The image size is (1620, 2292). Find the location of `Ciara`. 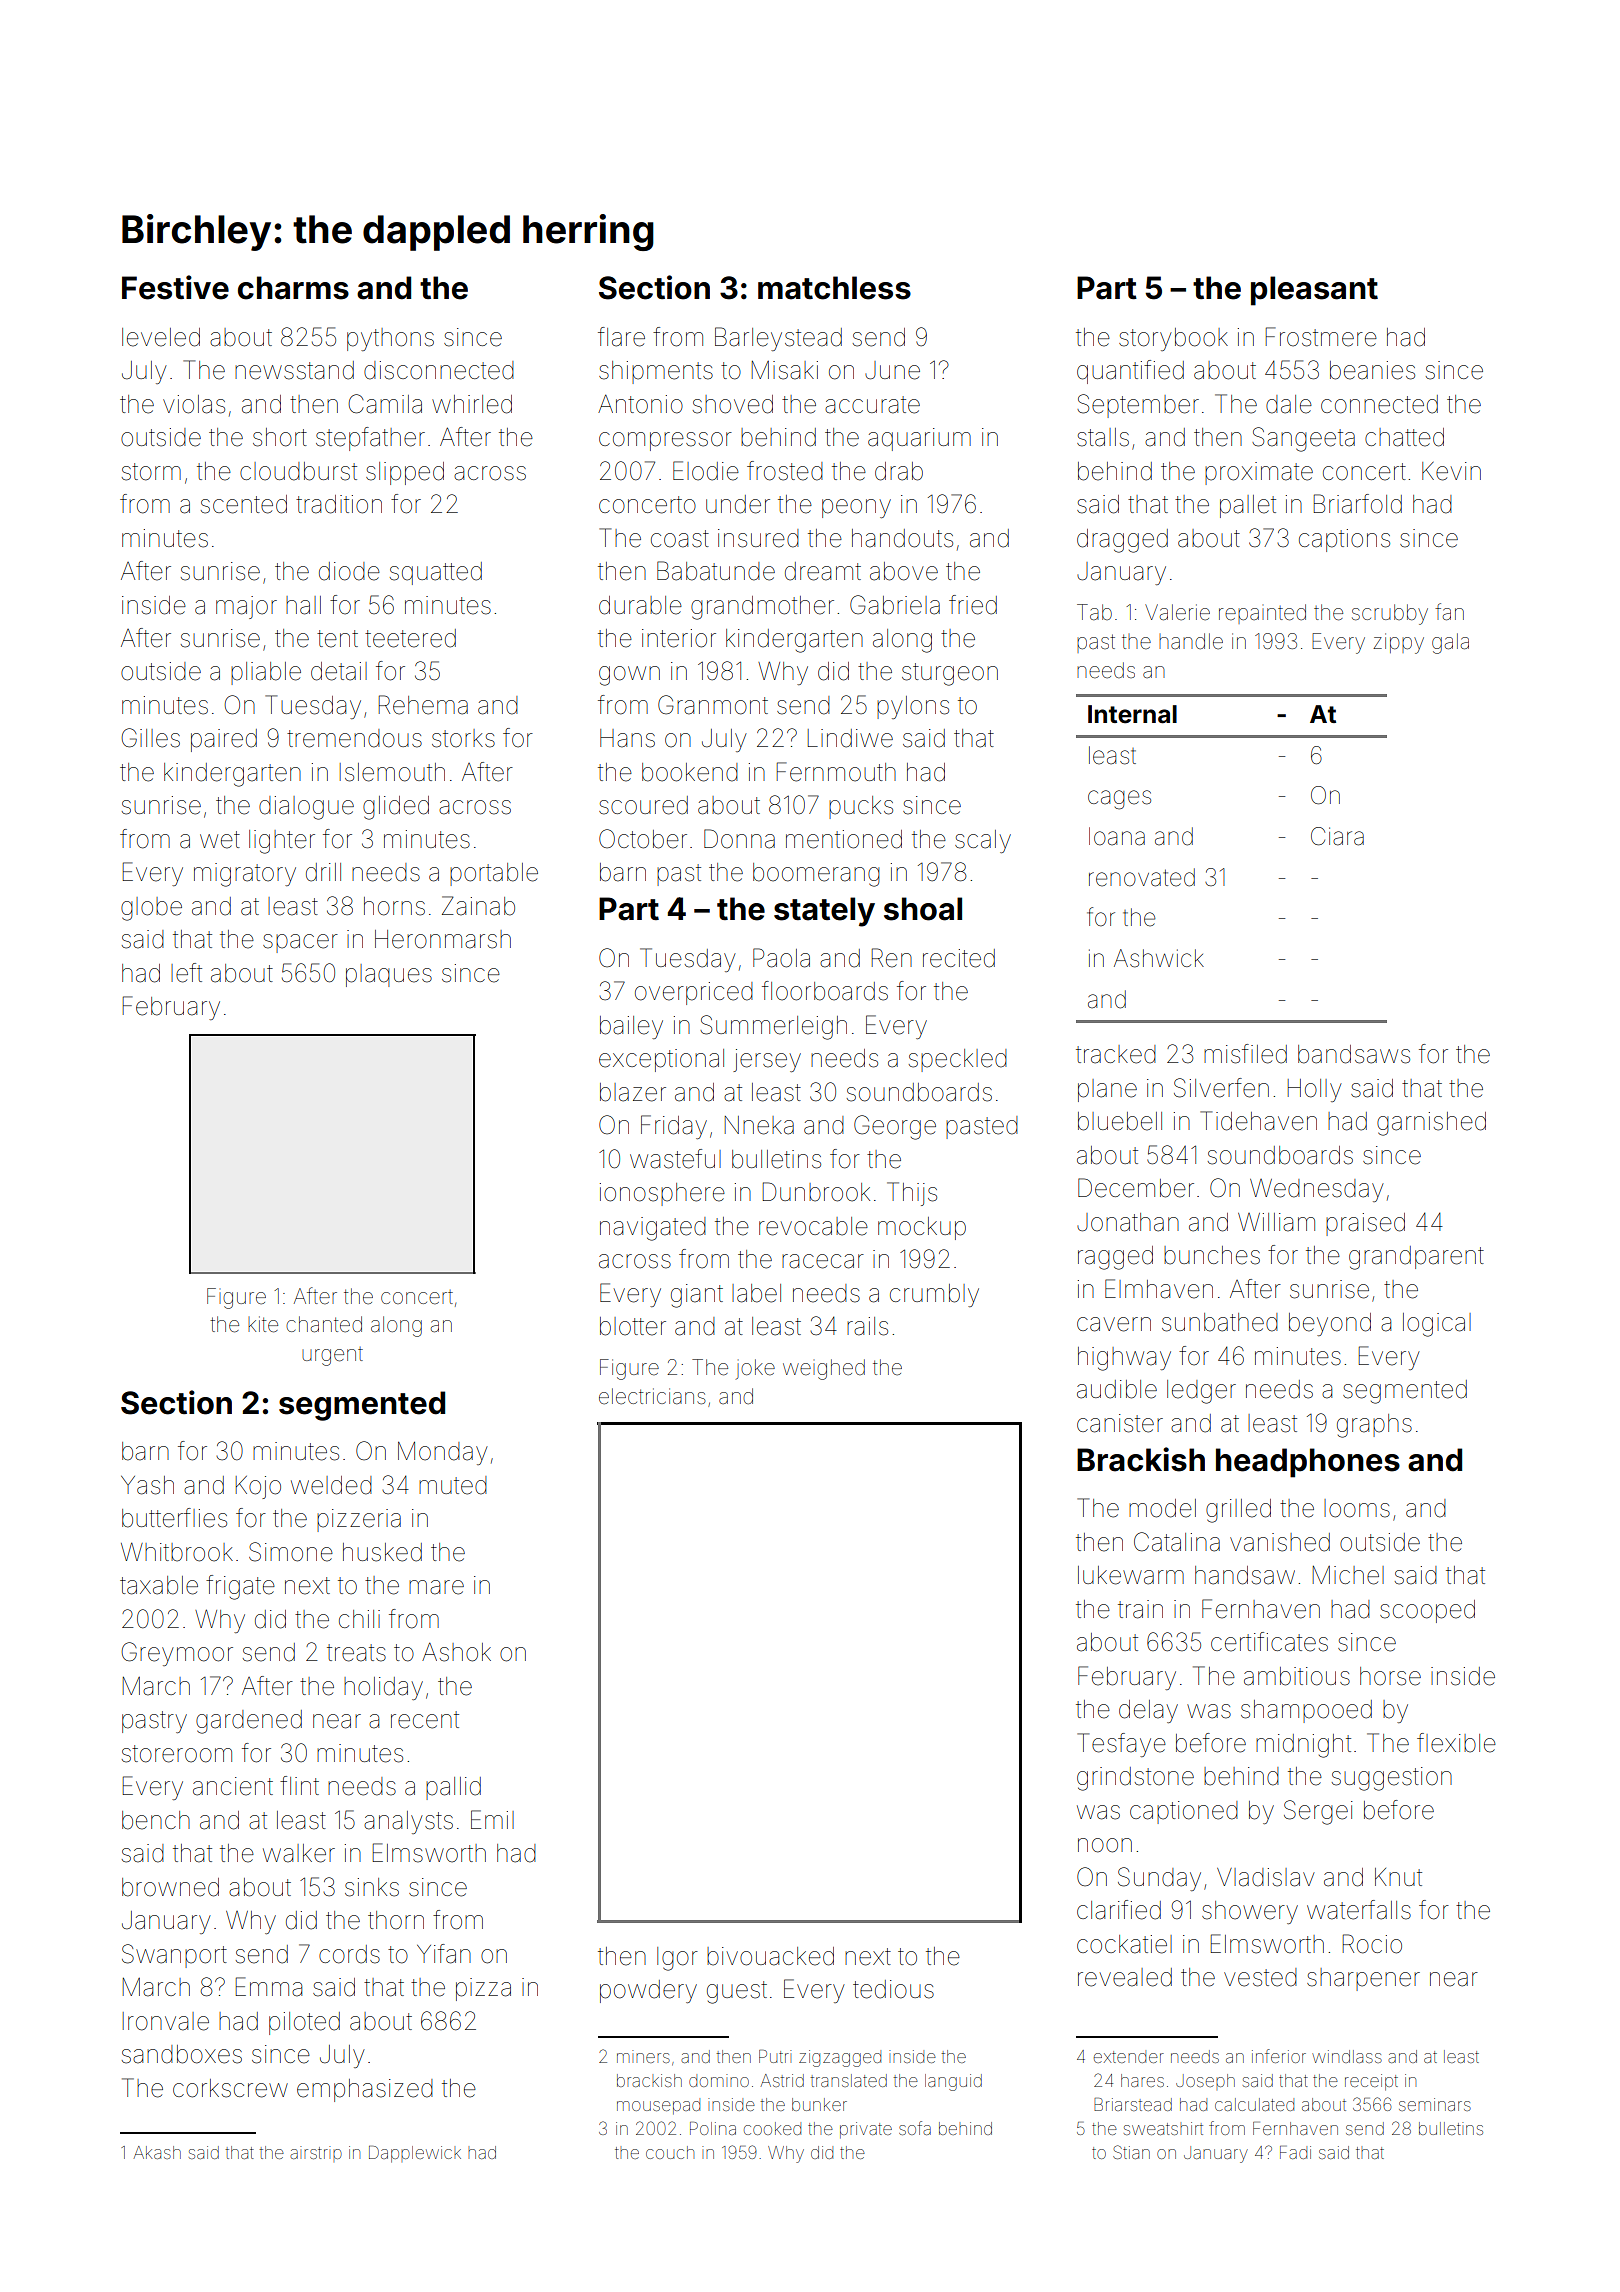

Ciara is located at coordinates (1337, 836).
